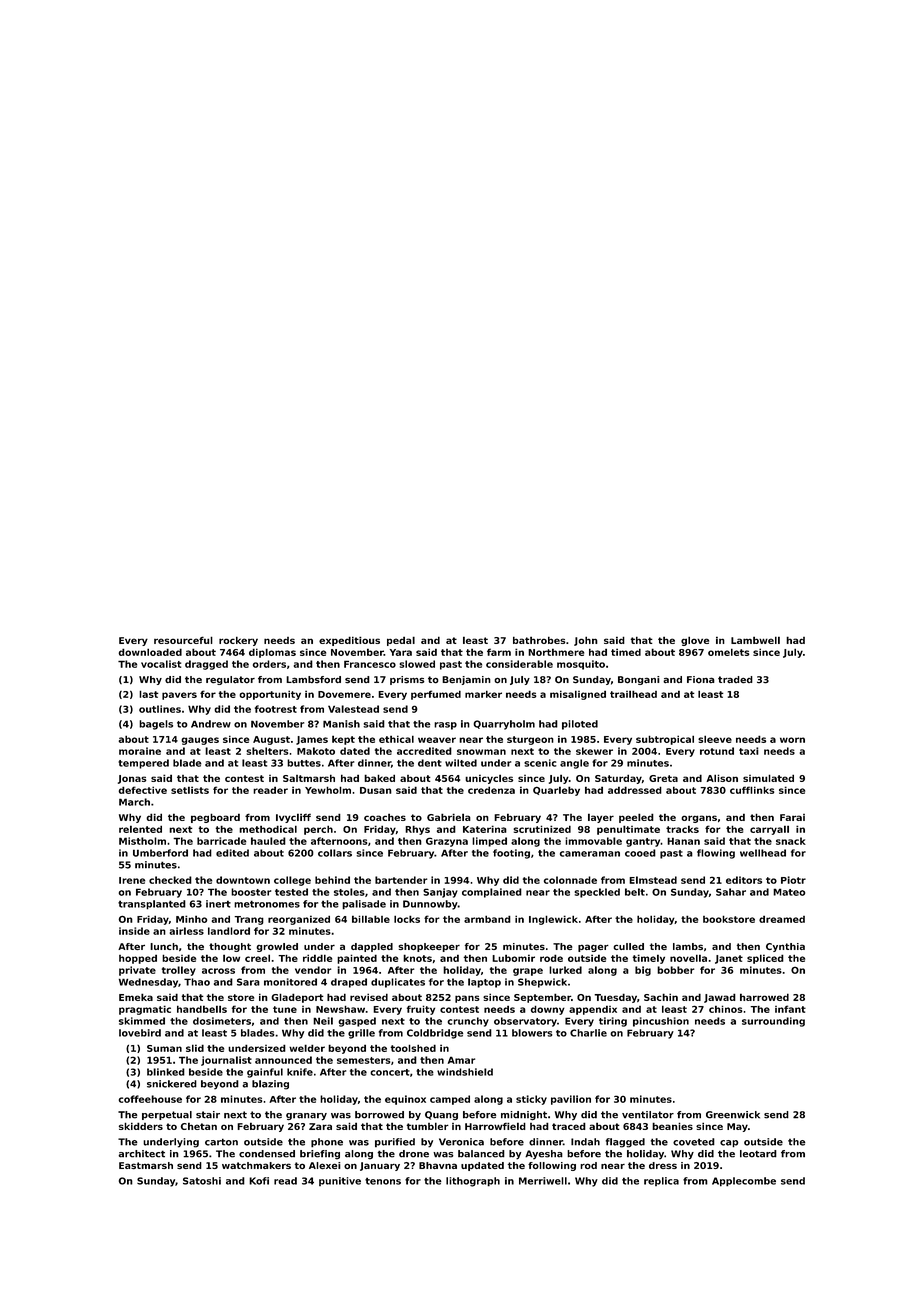 The width and height of the page is (924, 1308). I want to click on glove, so click(695, 641).
